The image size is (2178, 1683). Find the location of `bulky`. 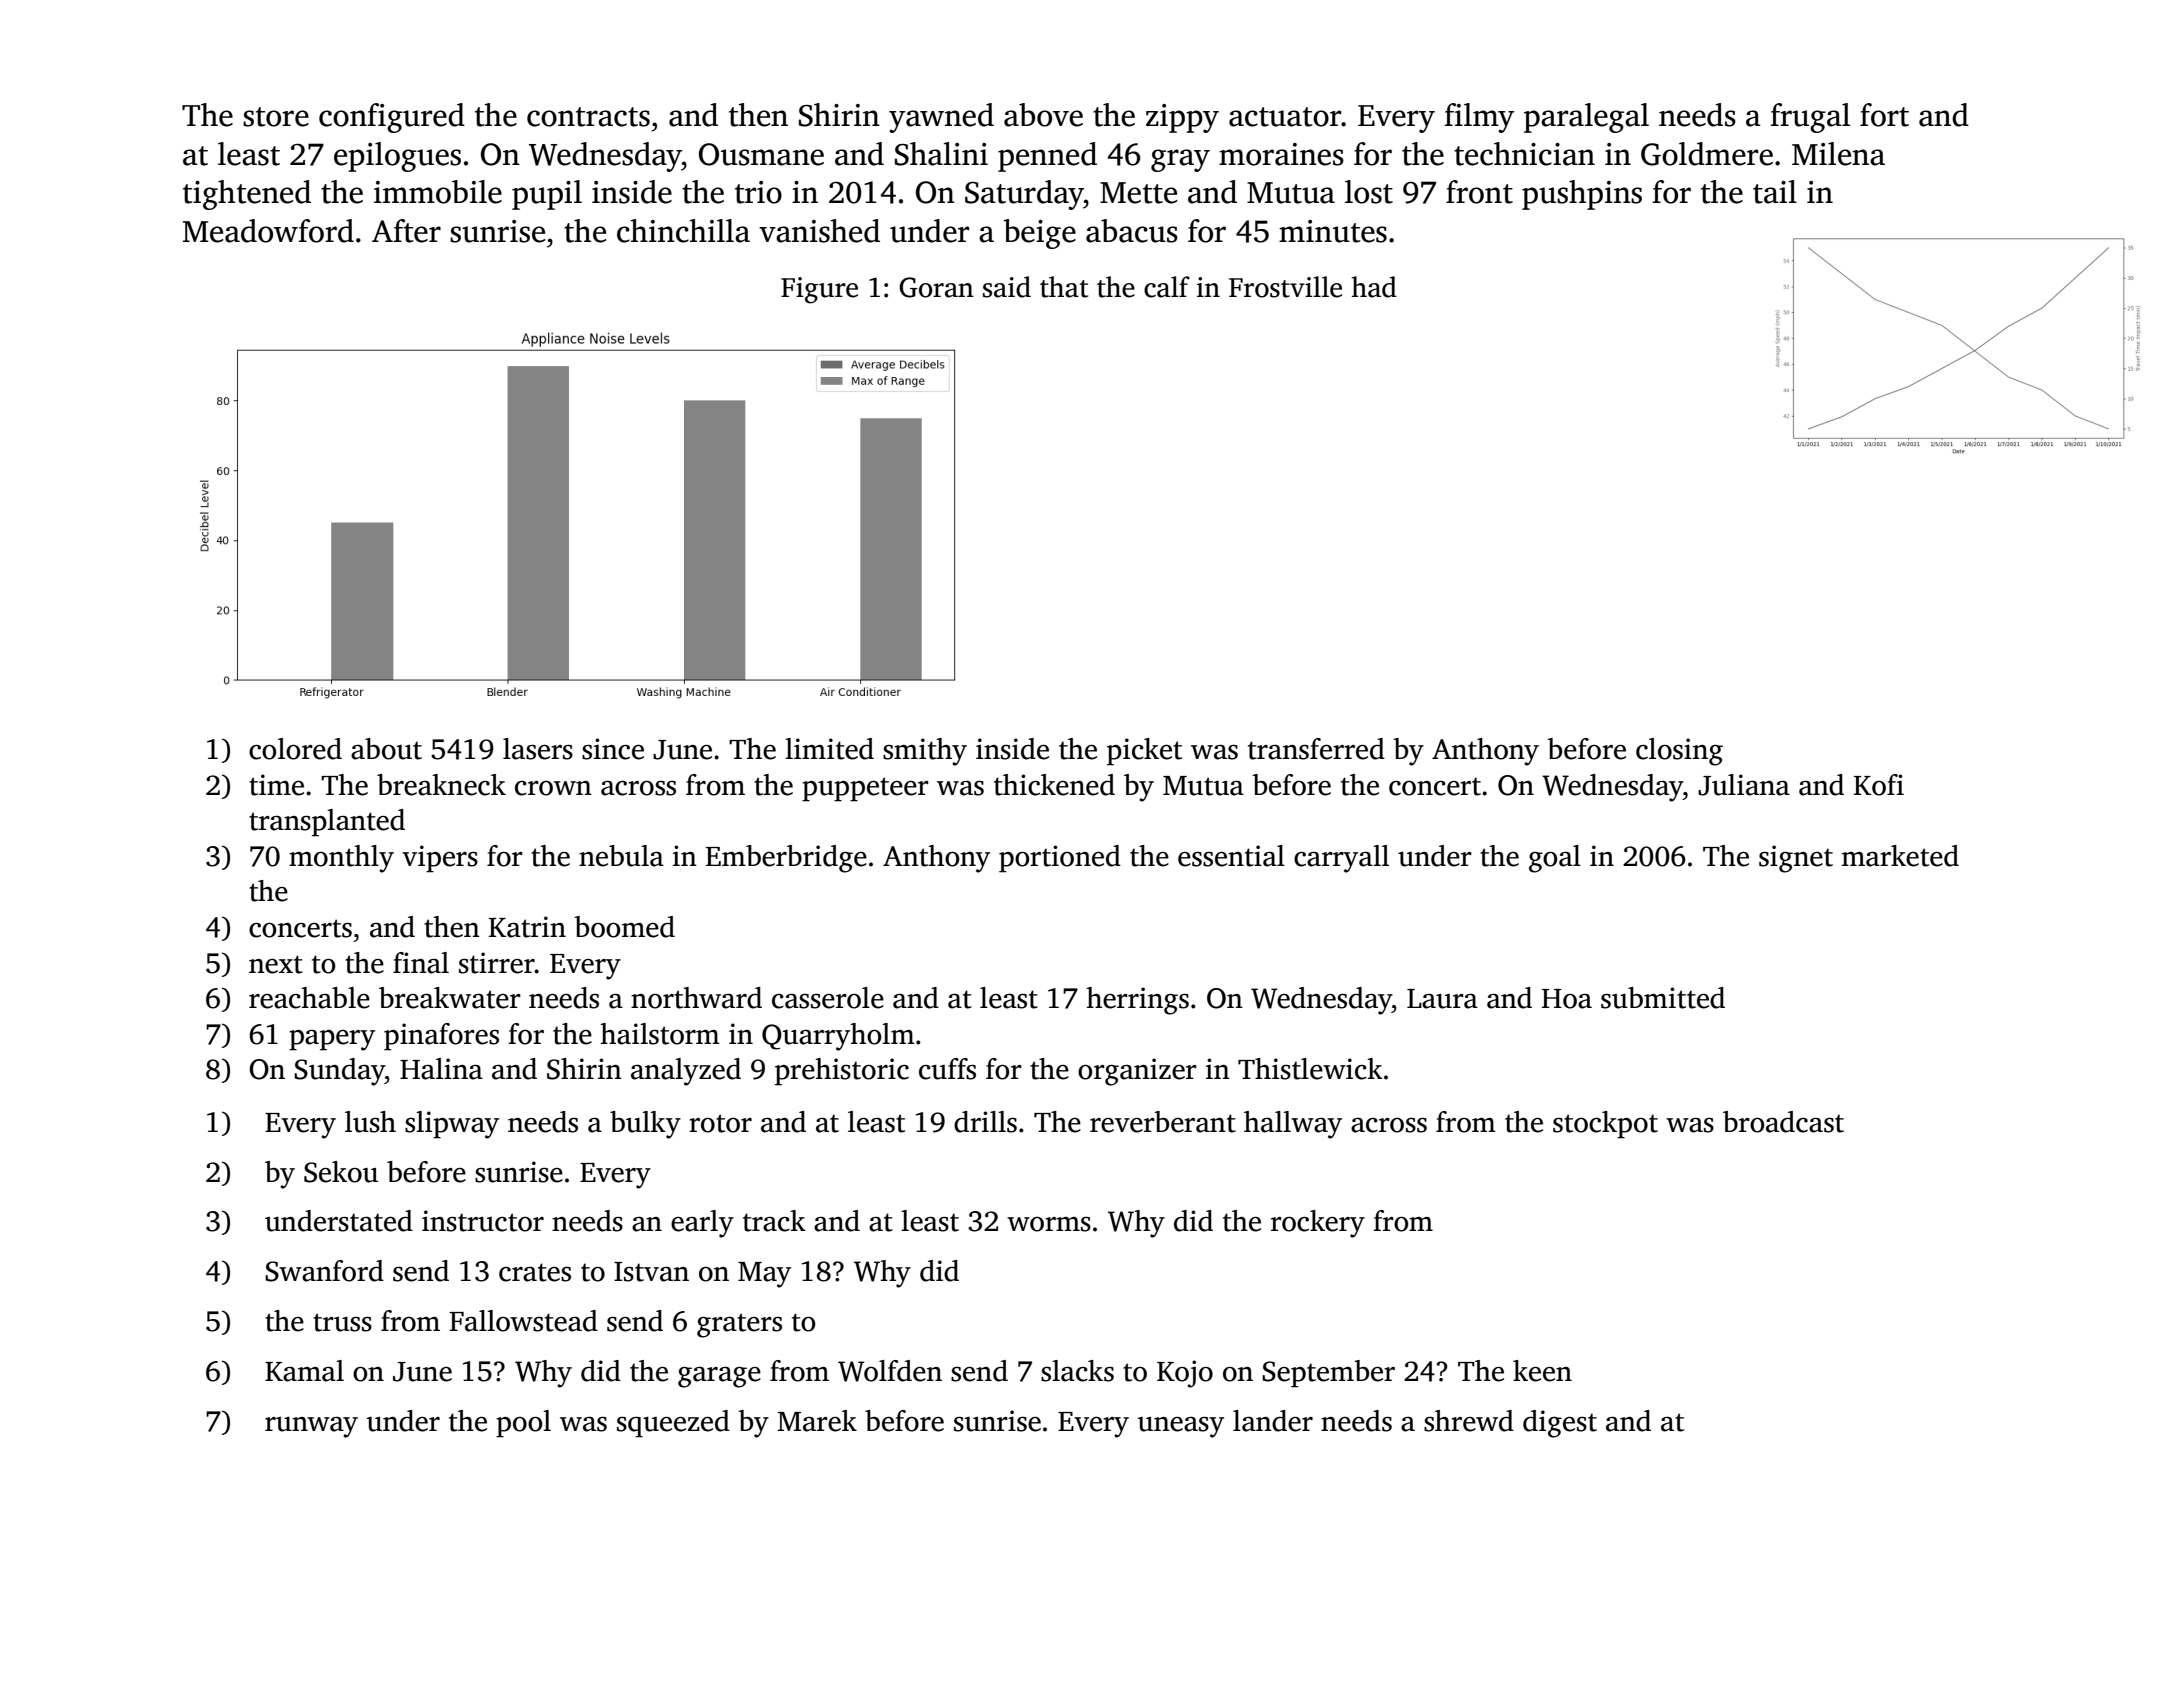

bulky is located at coordinates (645, 1125).
